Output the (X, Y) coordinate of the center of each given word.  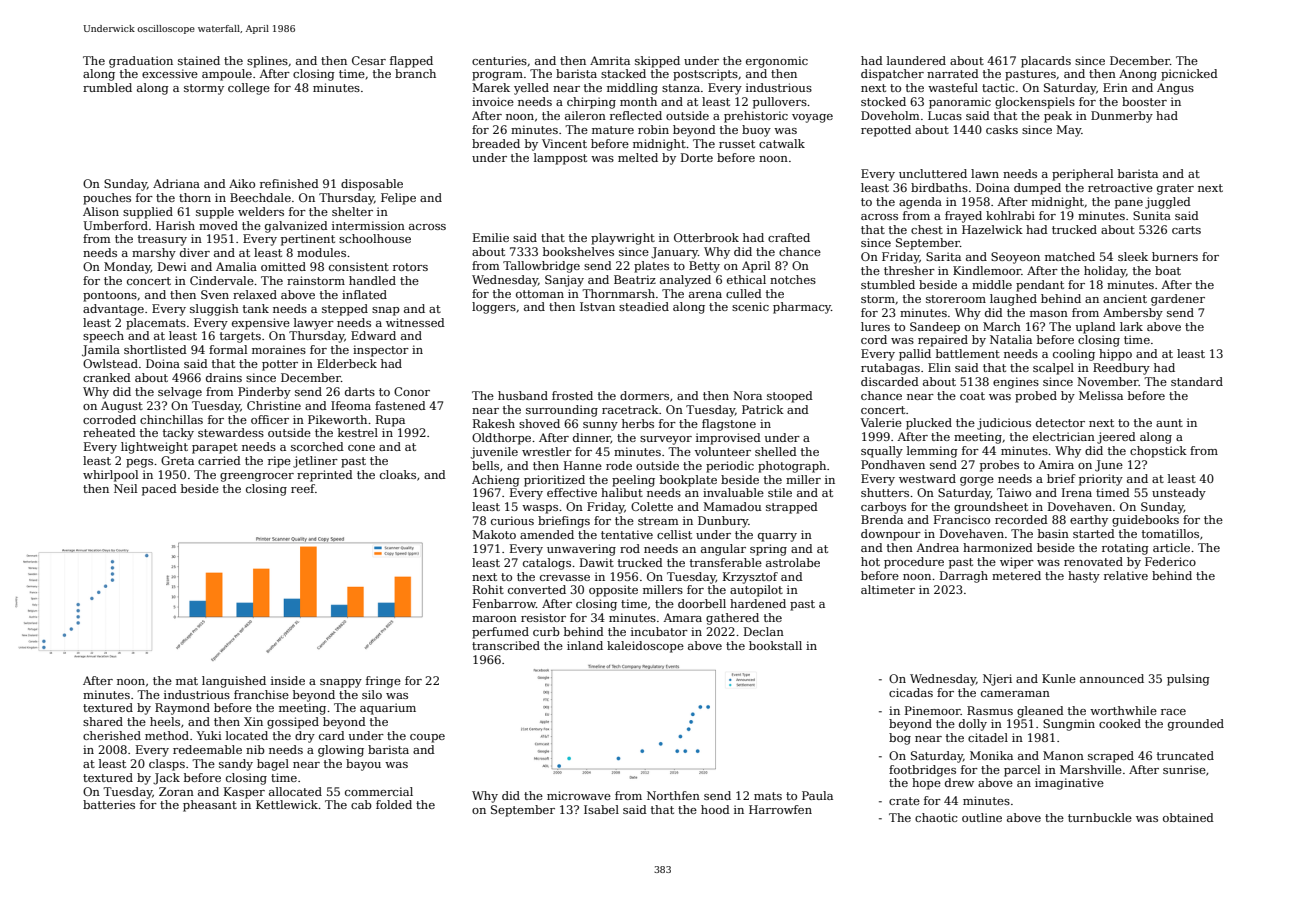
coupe (427, 738)
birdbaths (939, 187)
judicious (1004, 424)
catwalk (782, 143)
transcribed (506, 645)
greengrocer (257, 477)
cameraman (1015, 694)
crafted (789, 237)
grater (1175, 189)
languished (234, 682)
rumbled (107, 87)
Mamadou (732, 506)
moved (218, 225)
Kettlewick (287, 804)
